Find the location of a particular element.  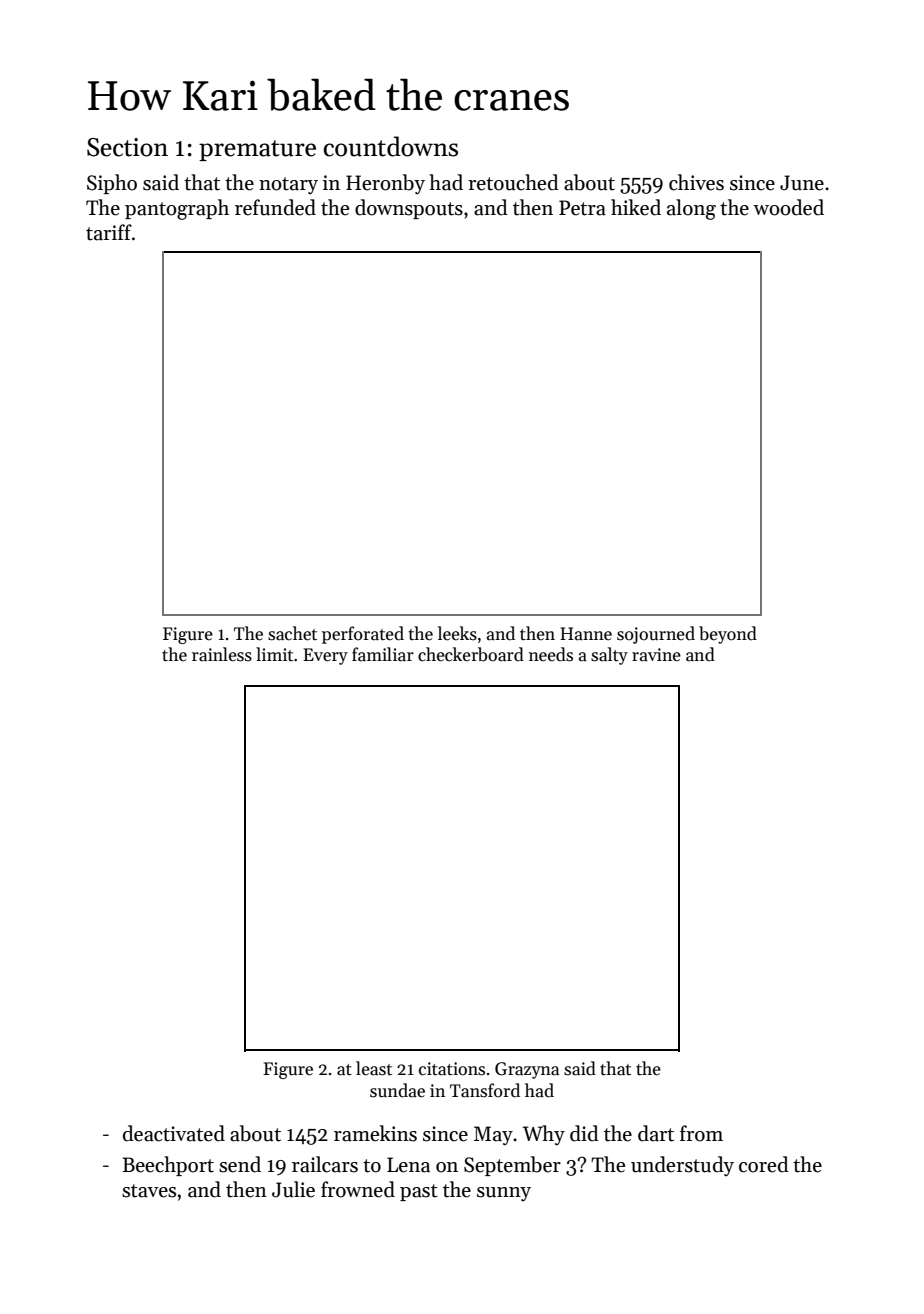

Section is located at coordinates (127, 147).
